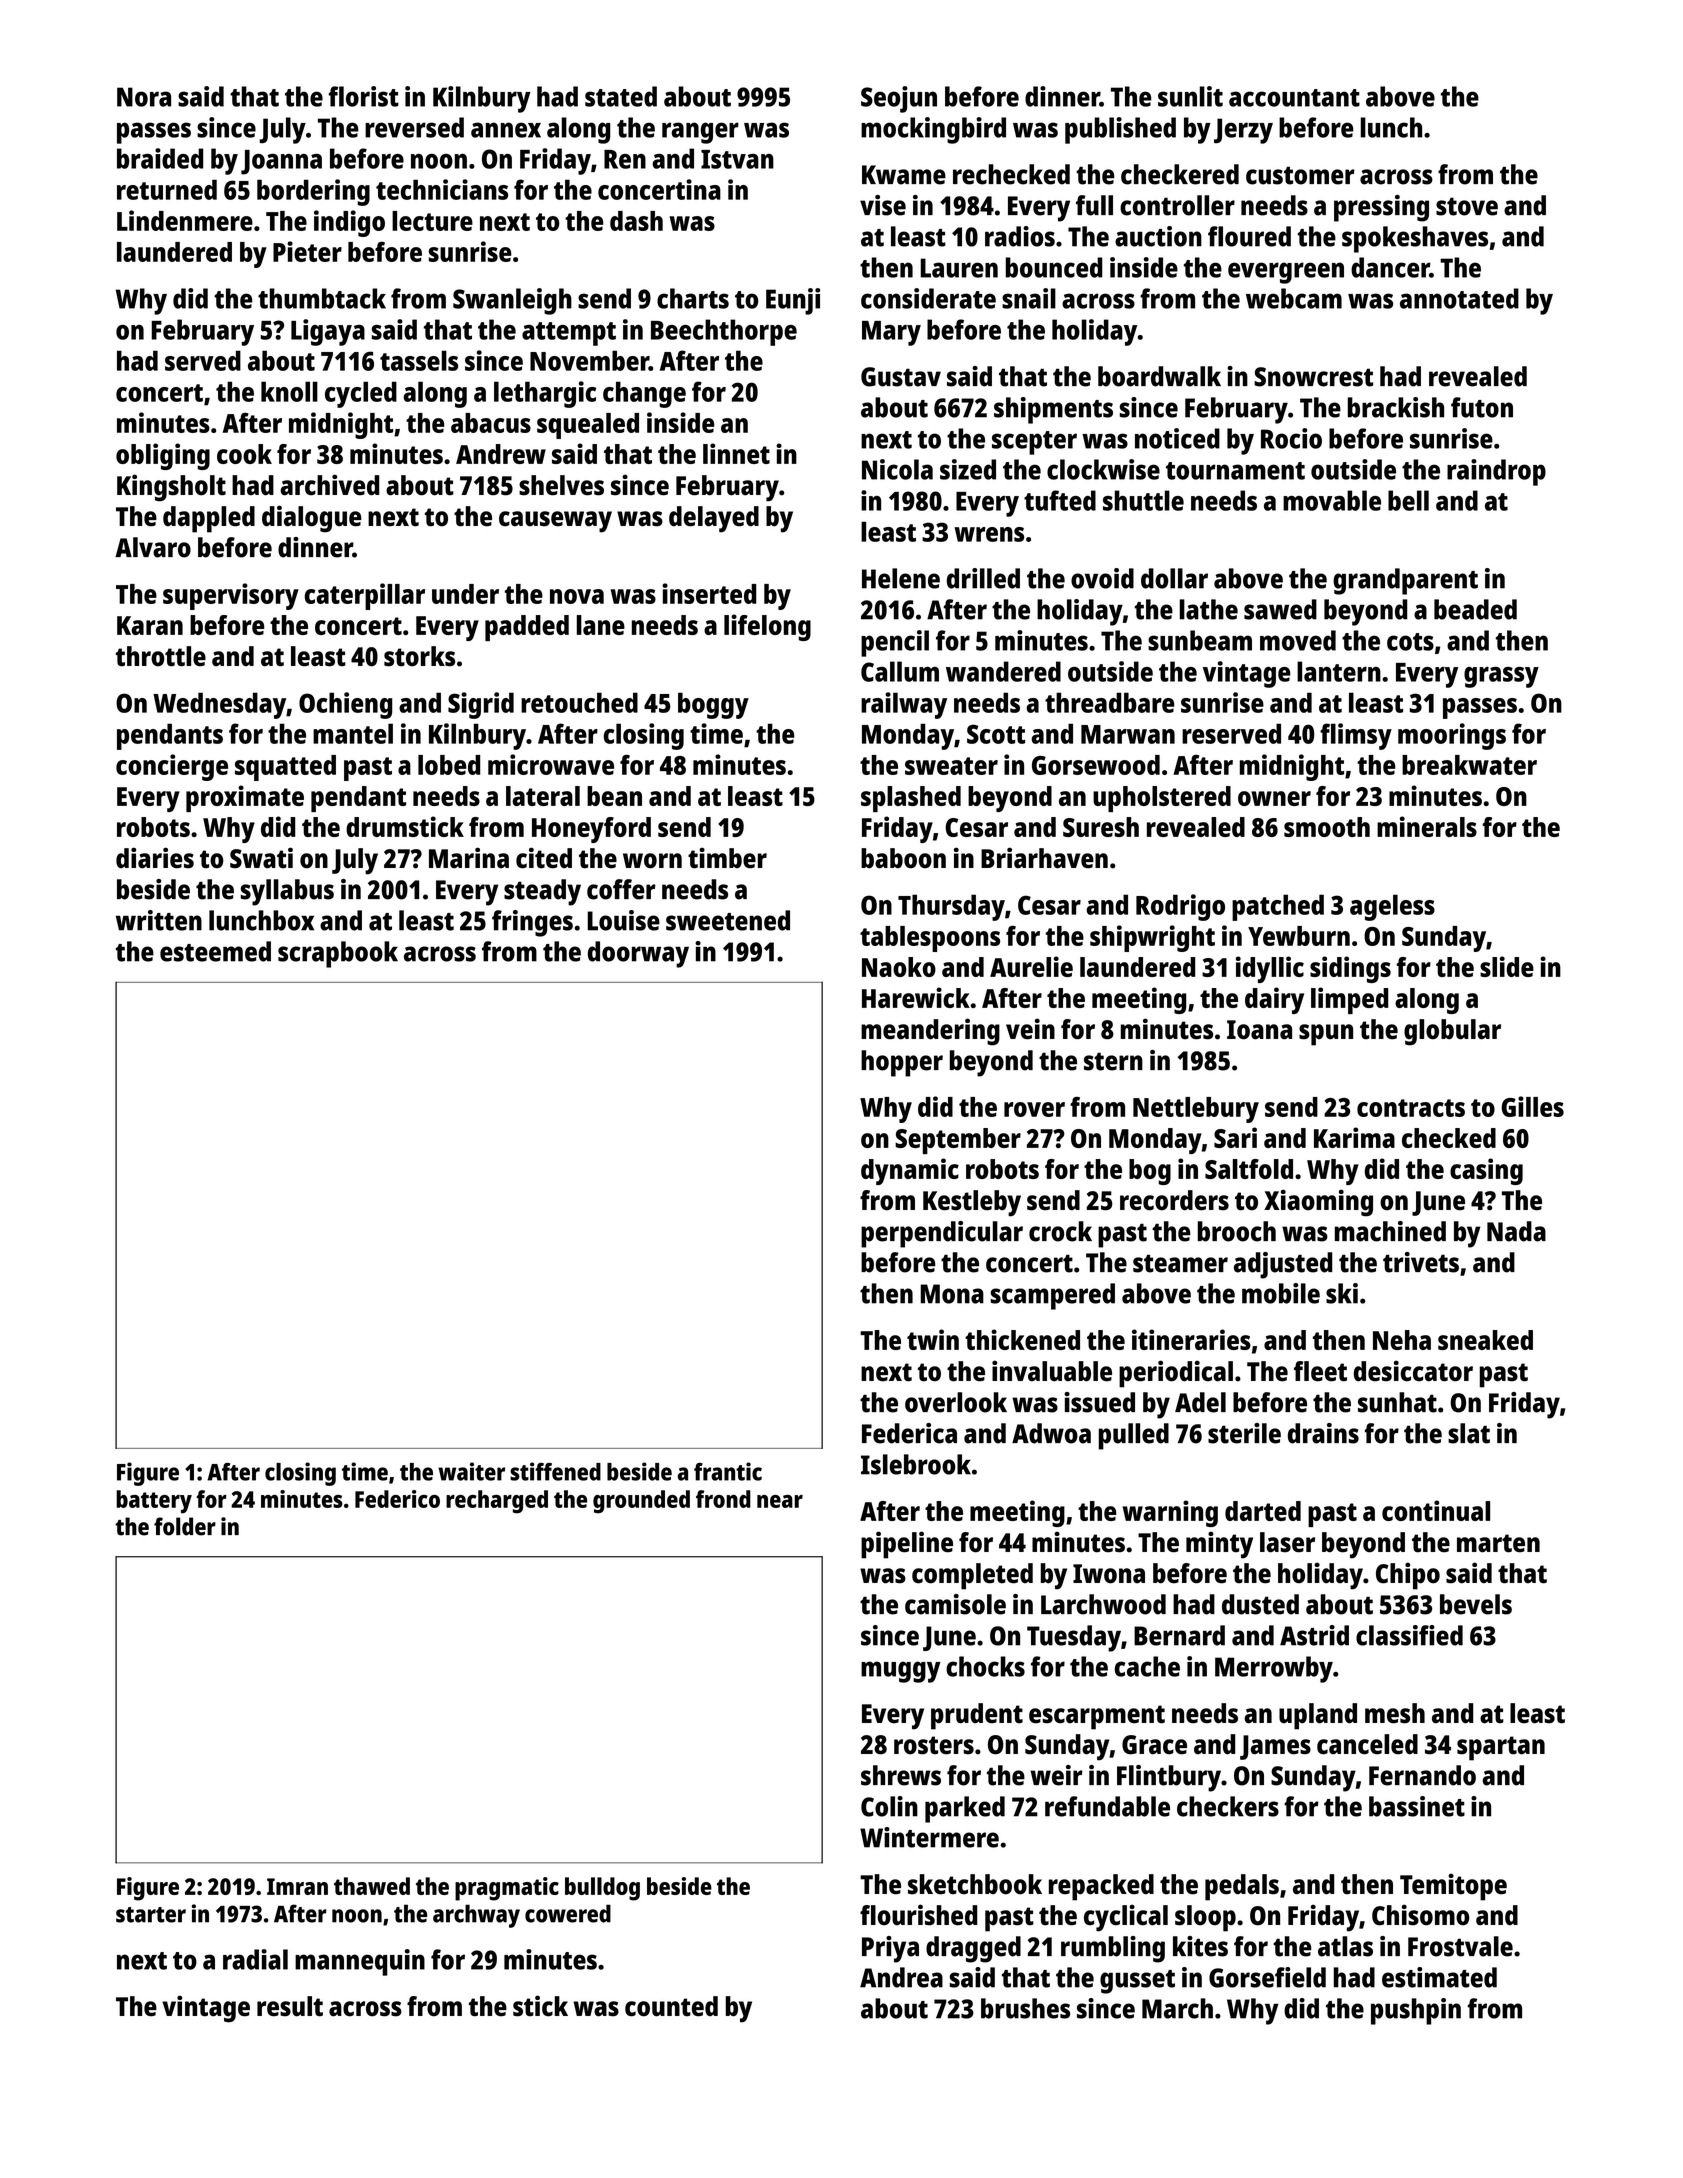 This image has height=2178, width=1683. Describe the element at coordinates (1350, 969) in the image. I see `sidings` at that location.
